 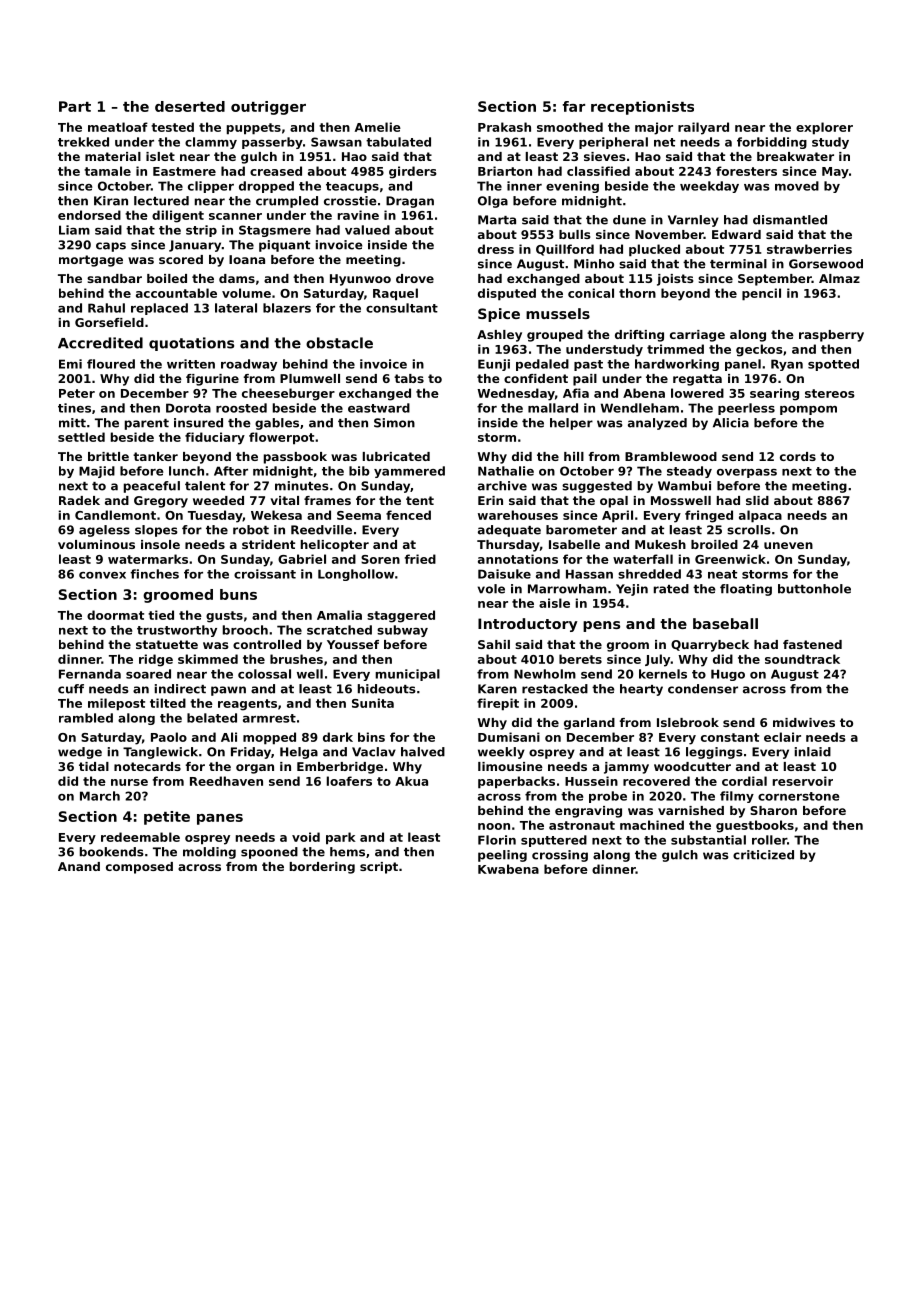 What do you see at coordinates (79, 866) in the screenshot?
I see `Anand` at bounding box center [79, 866].
